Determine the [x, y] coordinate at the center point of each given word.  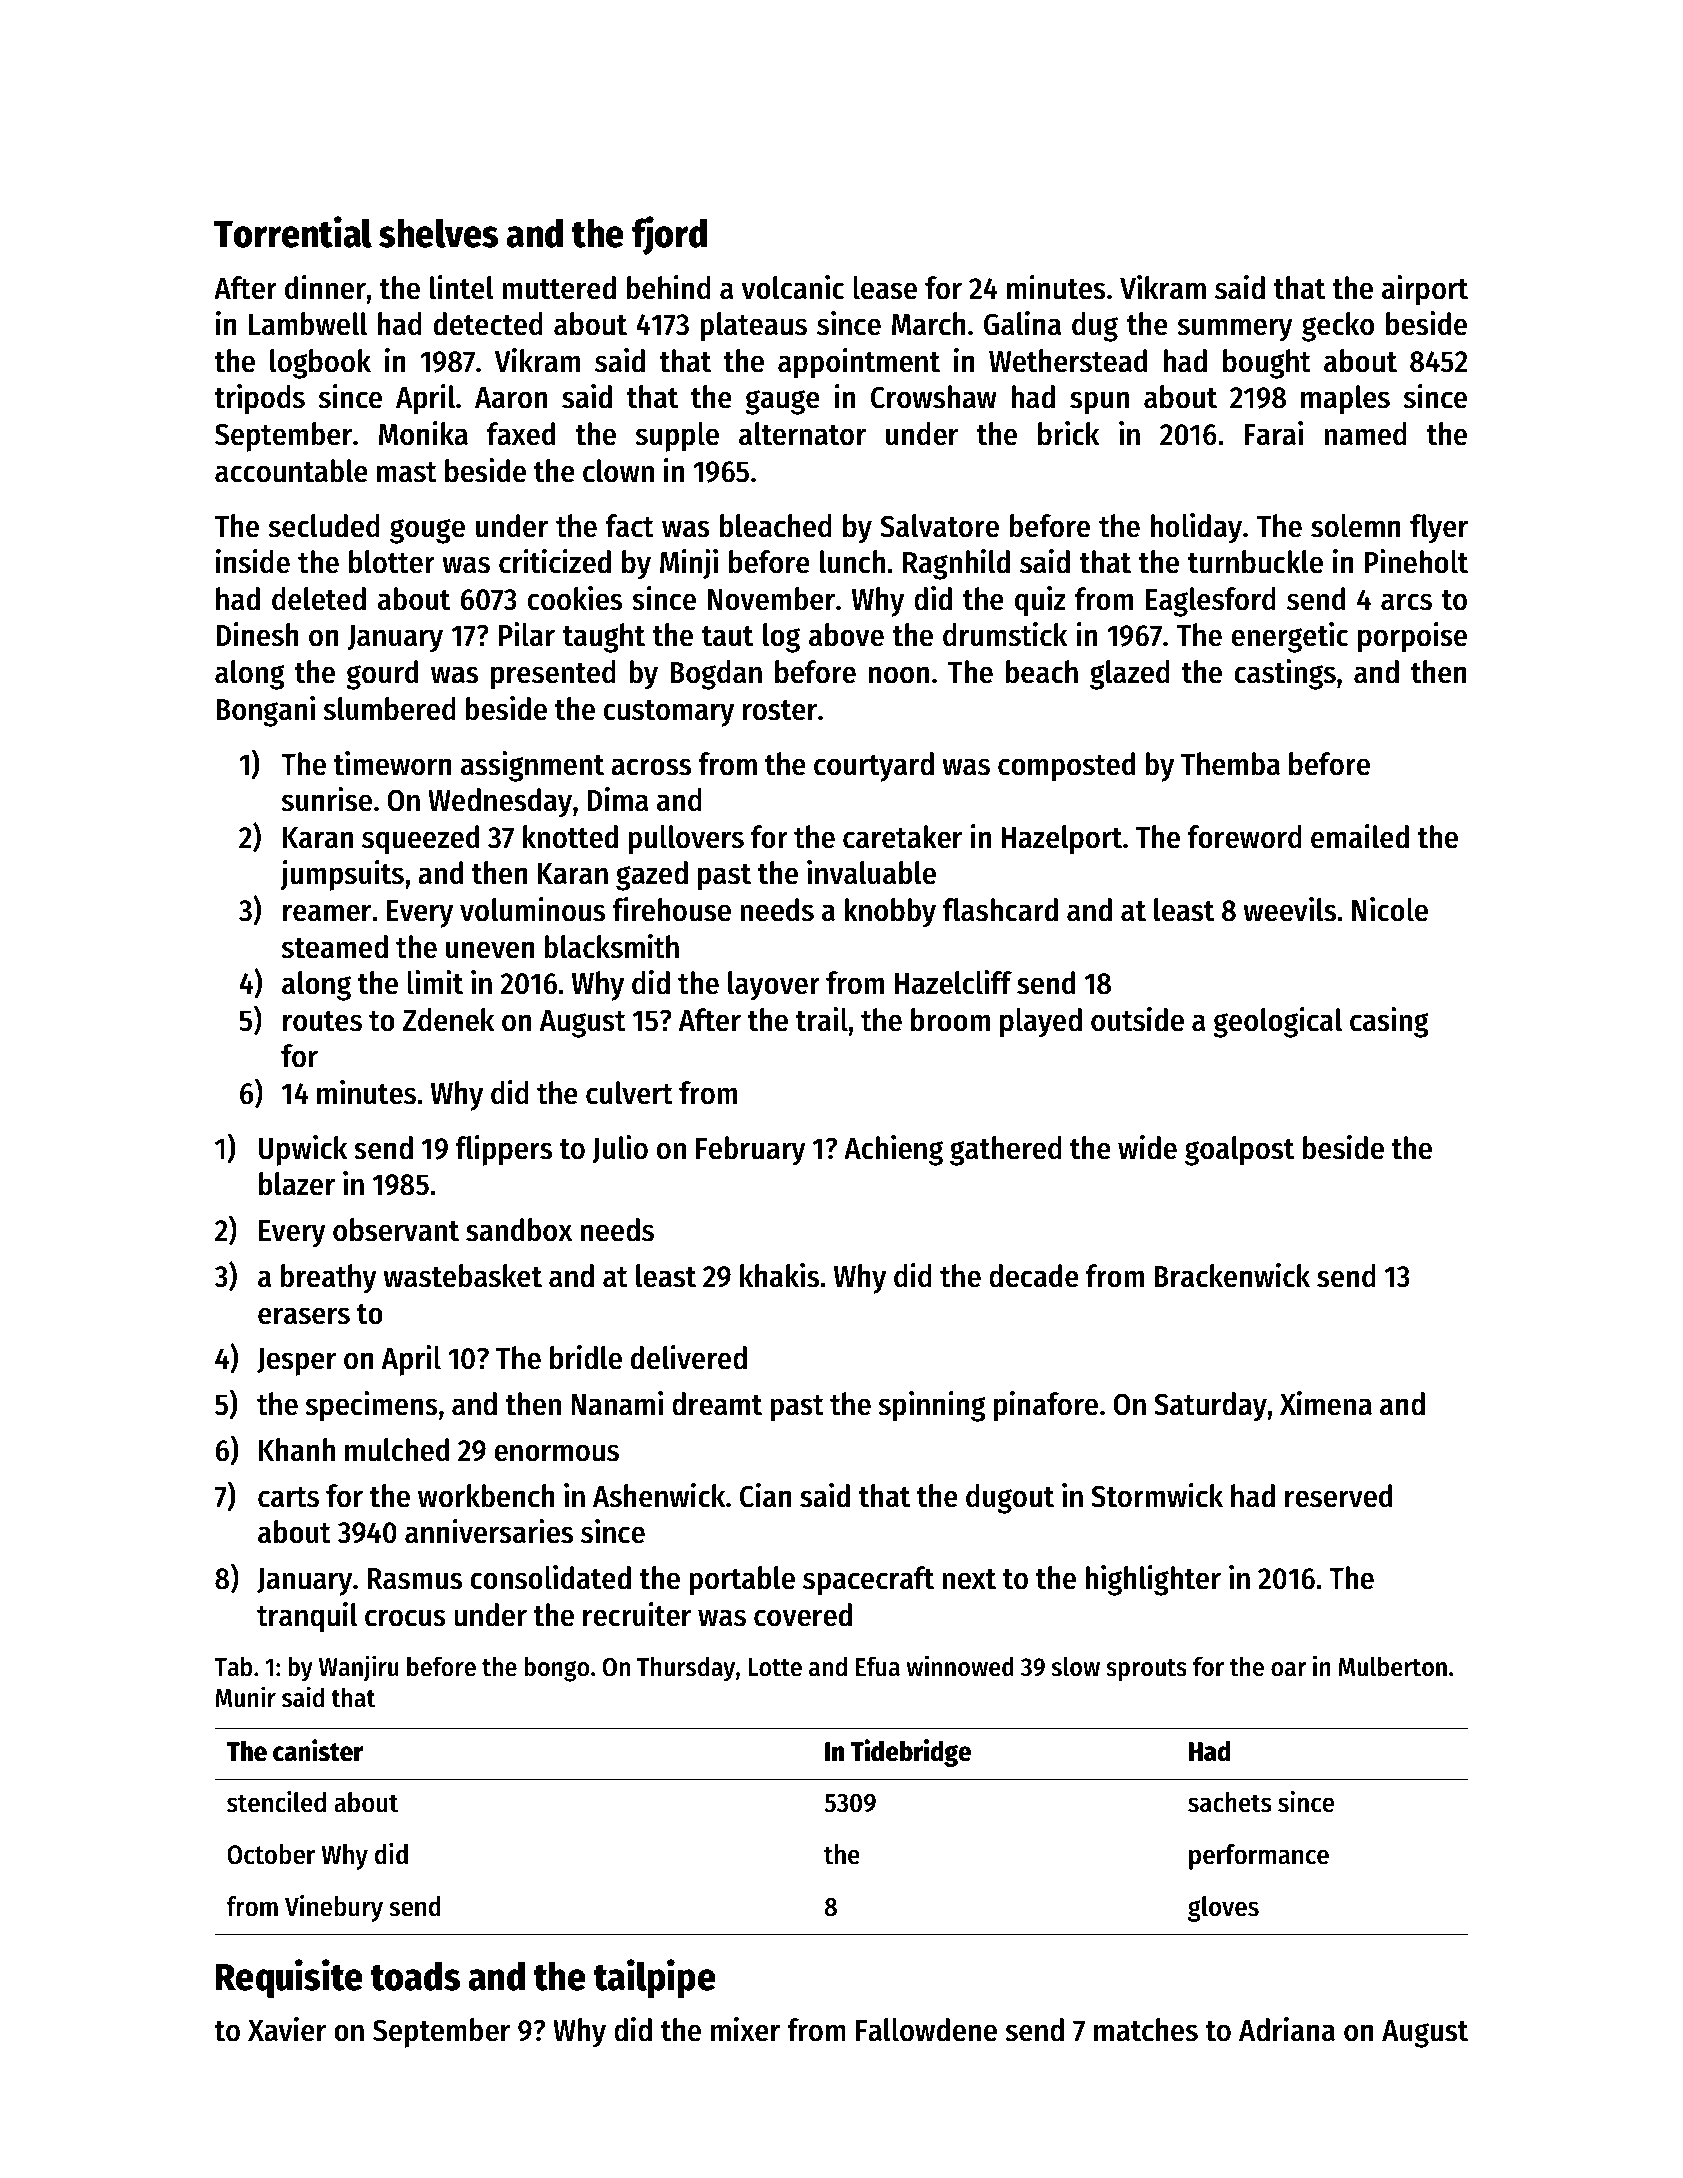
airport [1425, 290]
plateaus [753, 327]
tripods [259, 399]
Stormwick [1157, 1495]
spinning [932, 1406]
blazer [297, 1184]
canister [318, 1750]
